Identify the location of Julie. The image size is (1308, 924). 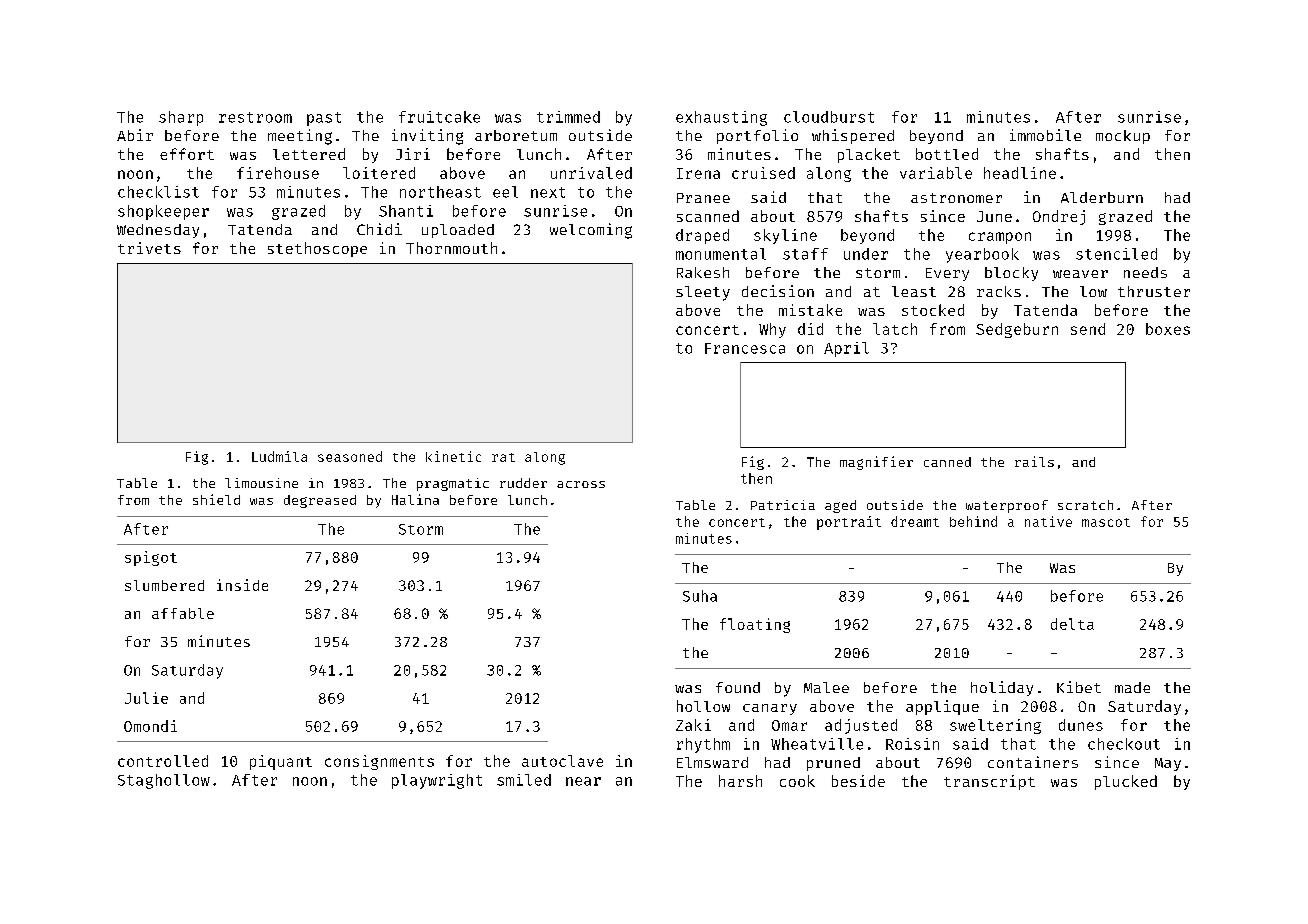
(146, 698).
